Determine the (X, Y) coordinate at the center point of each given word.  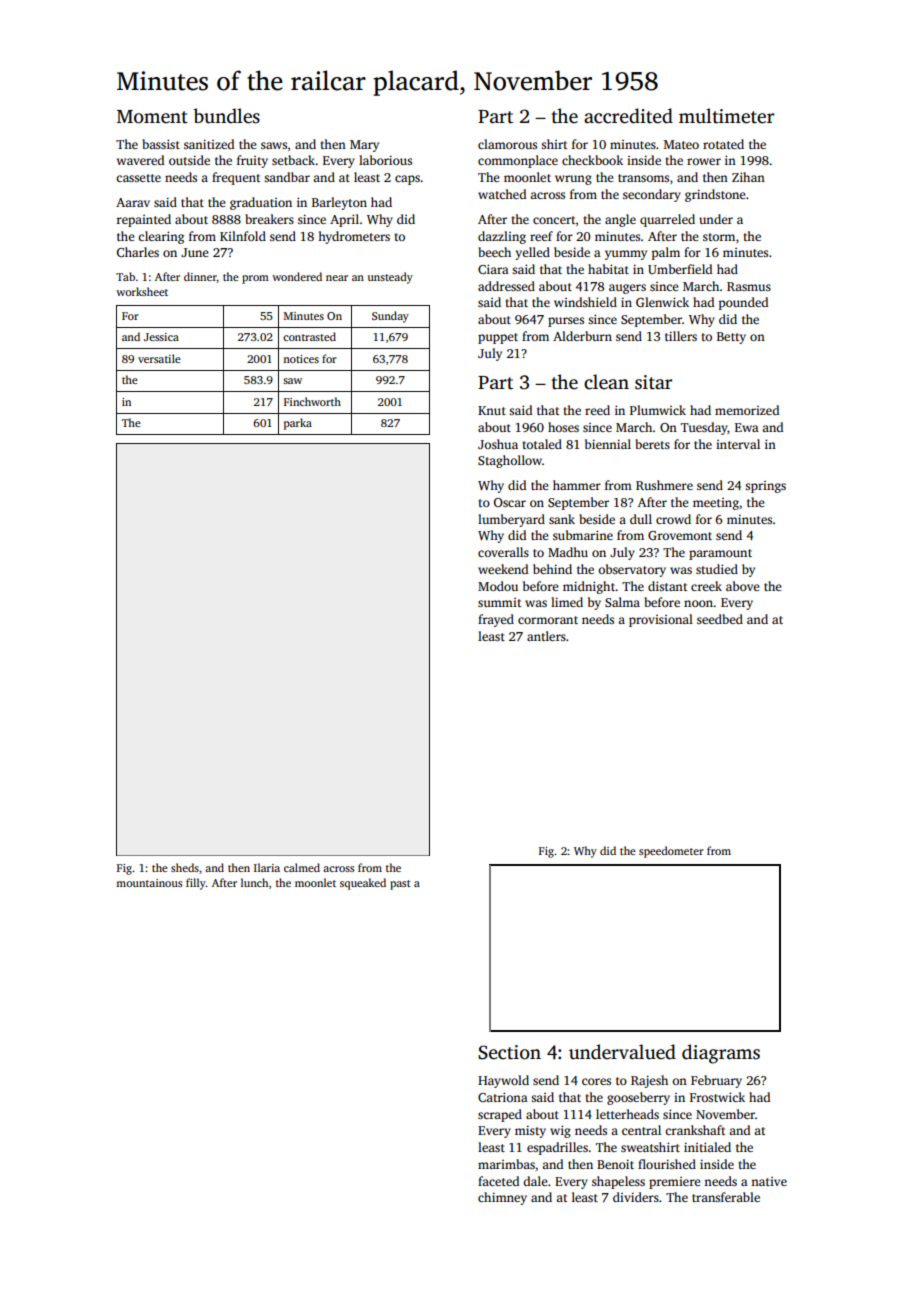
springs (765, 487)
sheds (185, 867)
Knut (492, 410)
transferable (726, 1197)
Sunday (390, 317)
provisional (661, 620)
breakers (269, 219)
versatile (159, 358)
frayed (496, 620)
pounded (743, 303)
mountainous (149, 883)
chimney (502, 1198)
